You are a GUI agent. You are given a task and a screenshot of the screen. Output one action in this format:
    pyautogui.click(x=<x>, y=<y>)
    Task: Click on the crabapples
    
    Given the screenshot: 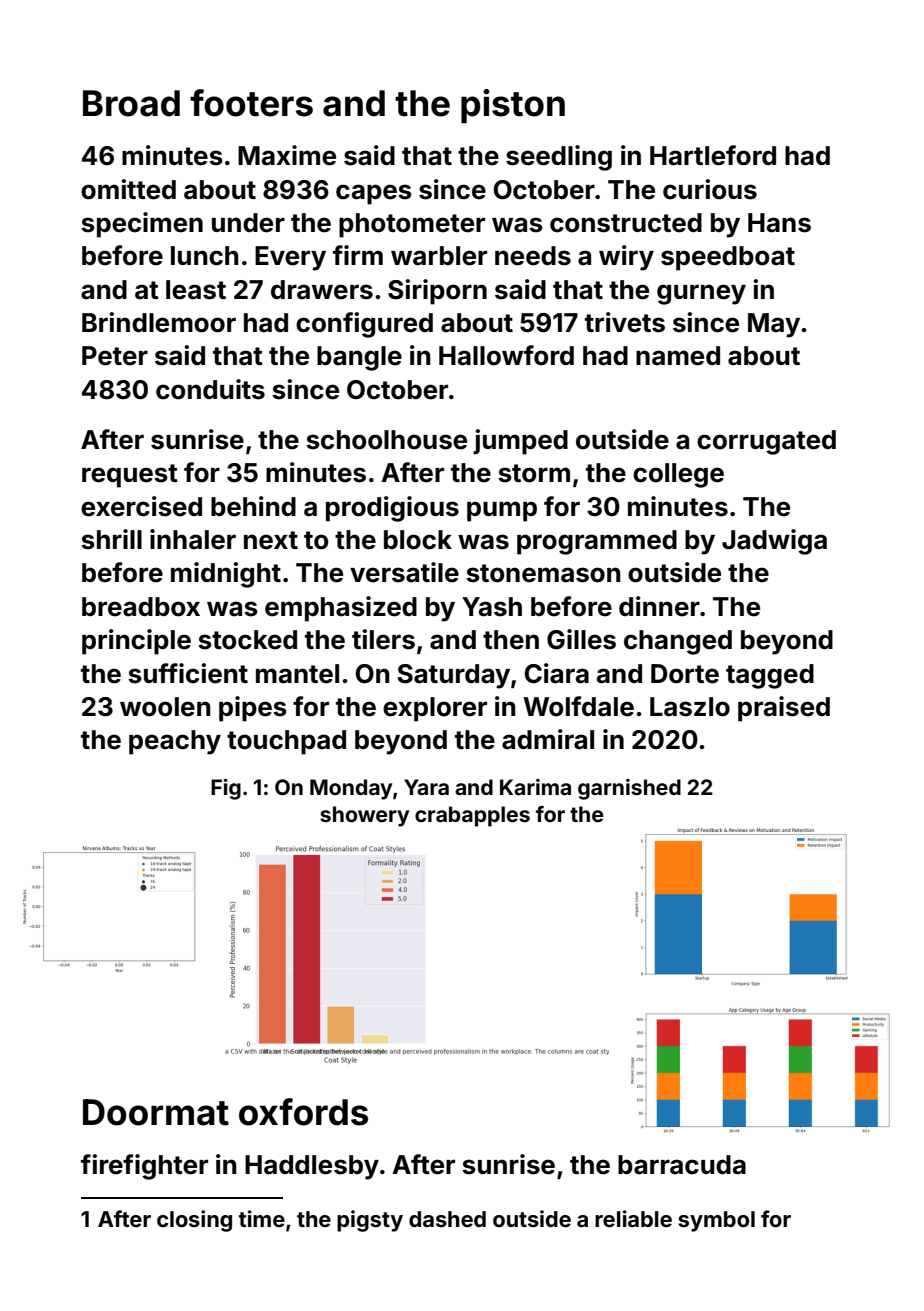 What is the action you would take?
    pyautogui.click(x=472, y=816)
